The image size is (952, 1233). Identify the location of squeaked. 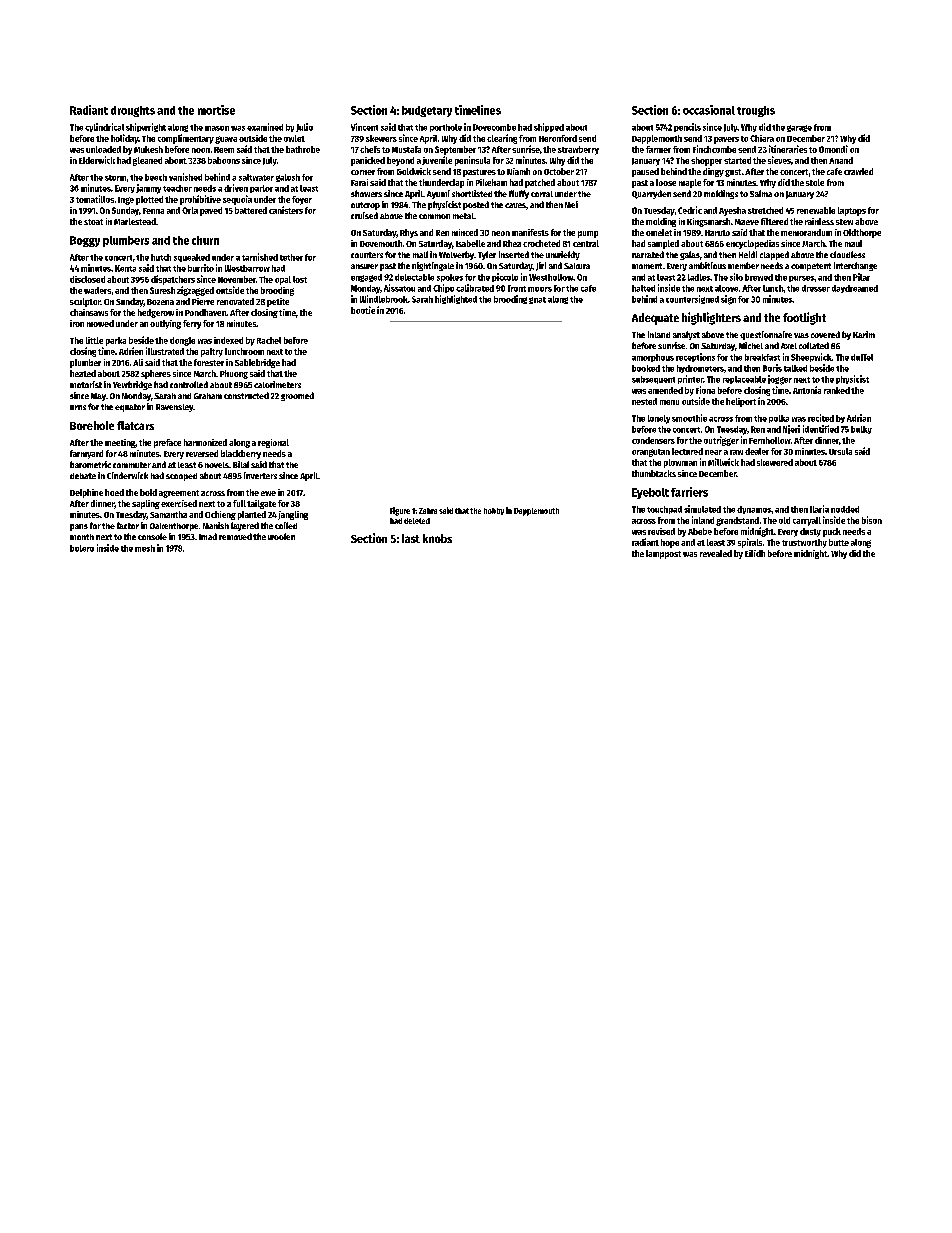
(192, 258).
